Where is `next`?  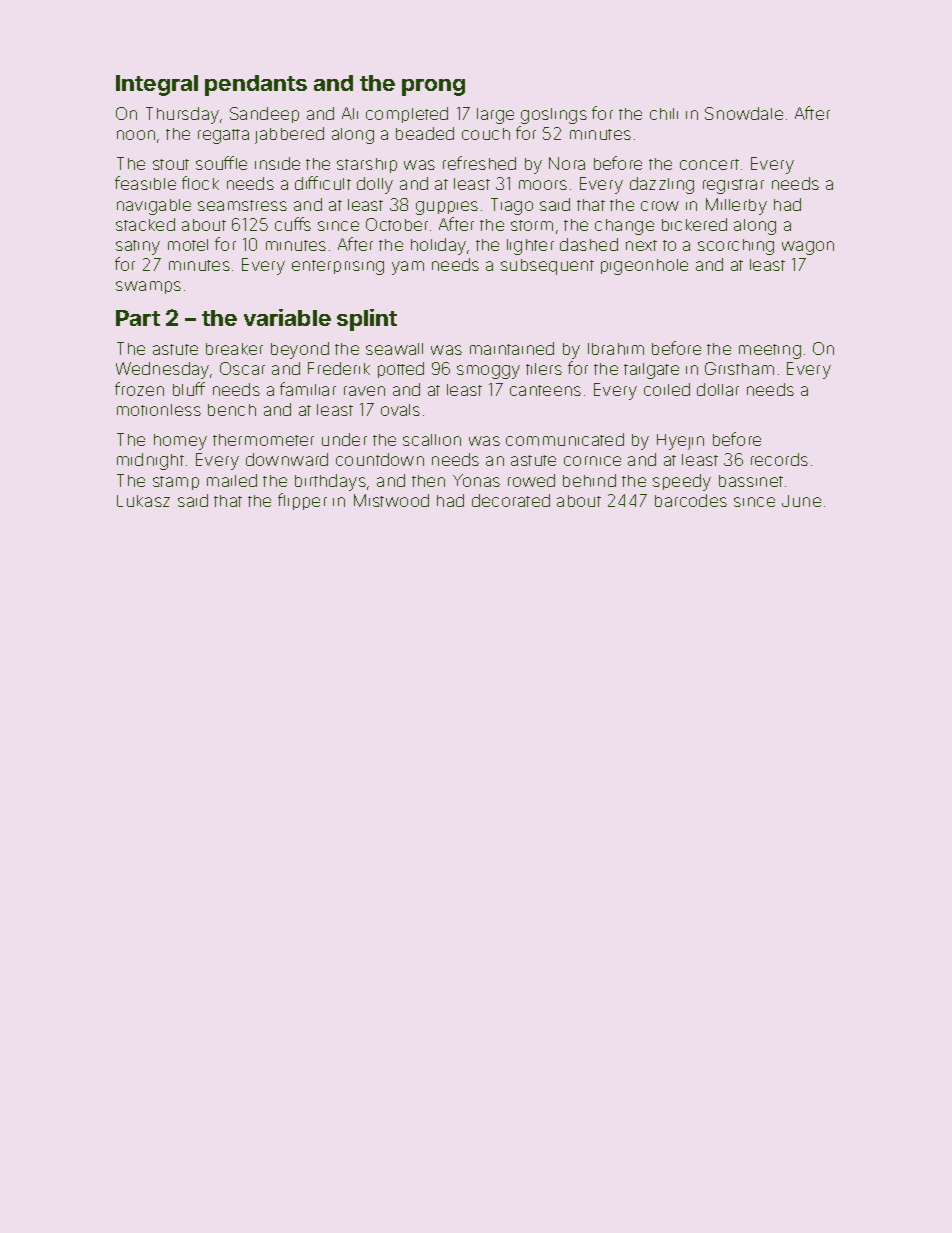 next is located at coordinates (641, 245).
